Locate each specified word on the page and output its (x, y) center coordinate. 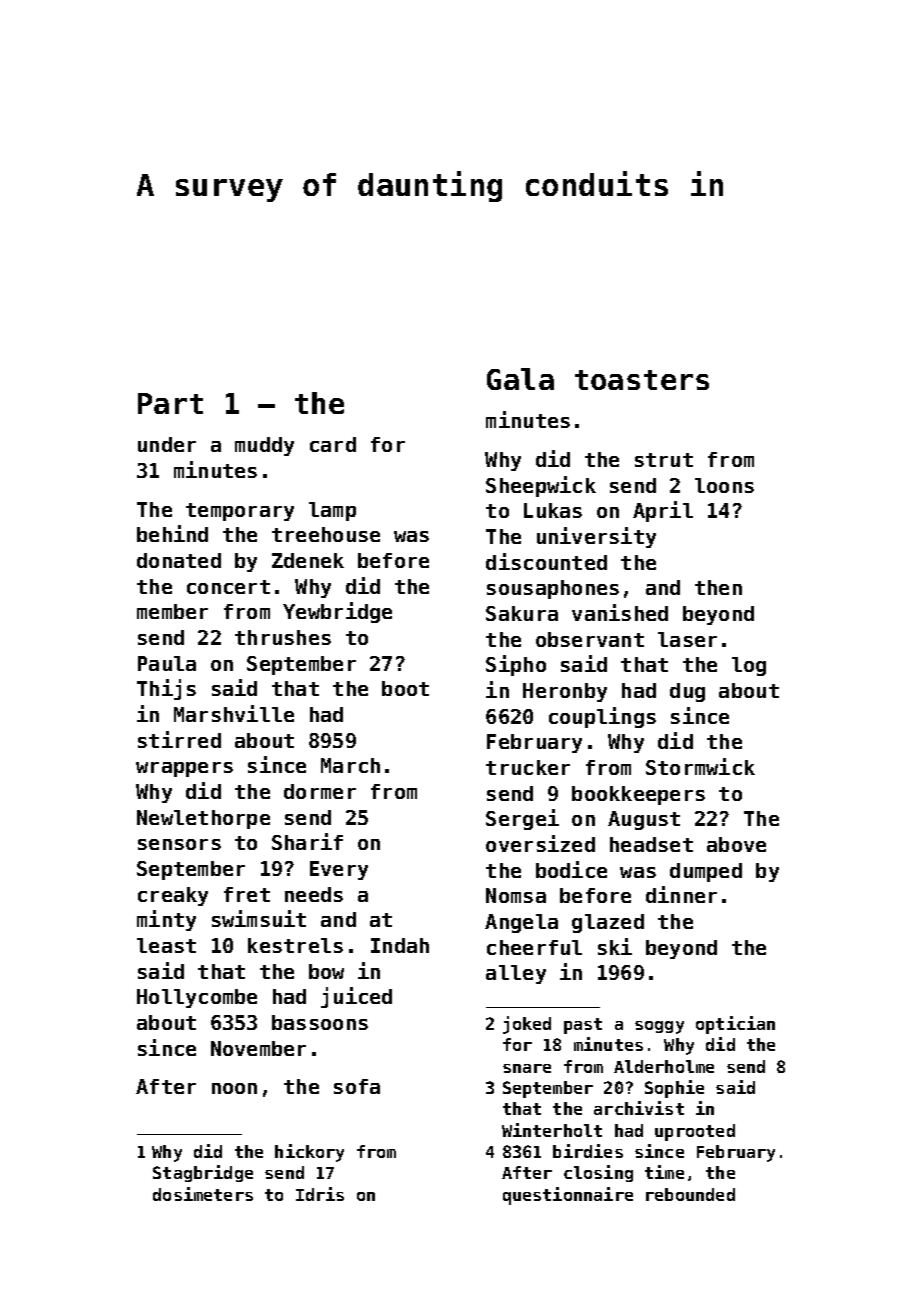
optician (735, 1025)
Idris (320, 1194)
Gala (520, 379)
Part (170, 403)
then (718, 587)
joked (527, 1025)
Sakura (522, 613)
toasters (642, 380)
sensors (179, 844)
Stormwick (700, 766)
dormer (320, 791)
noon (234, 1088)
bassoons (320, 1022)
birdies (588, 1151)
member (172, 611)
